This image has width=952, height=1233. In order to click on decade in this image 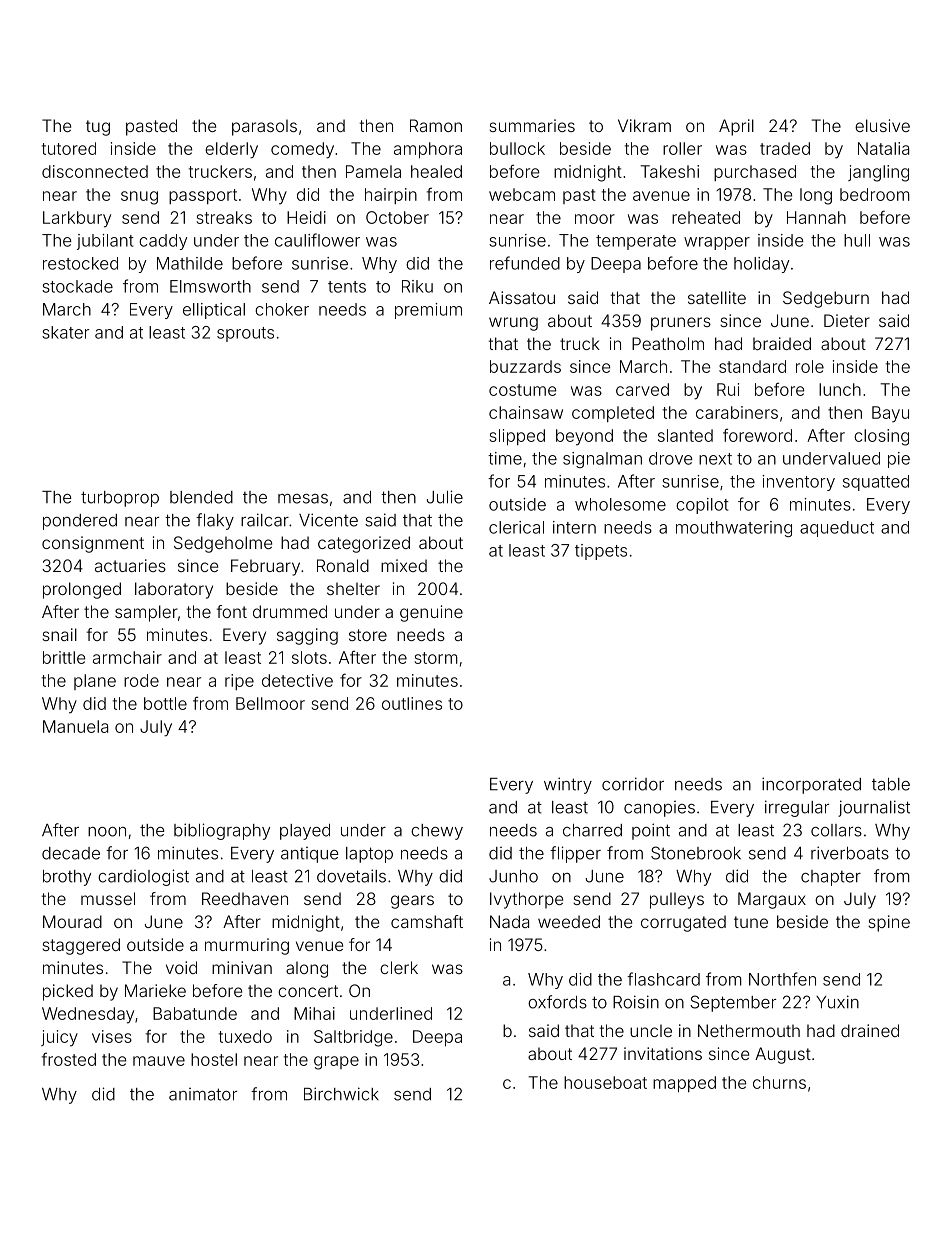, I will do `click(71, 853)`.
